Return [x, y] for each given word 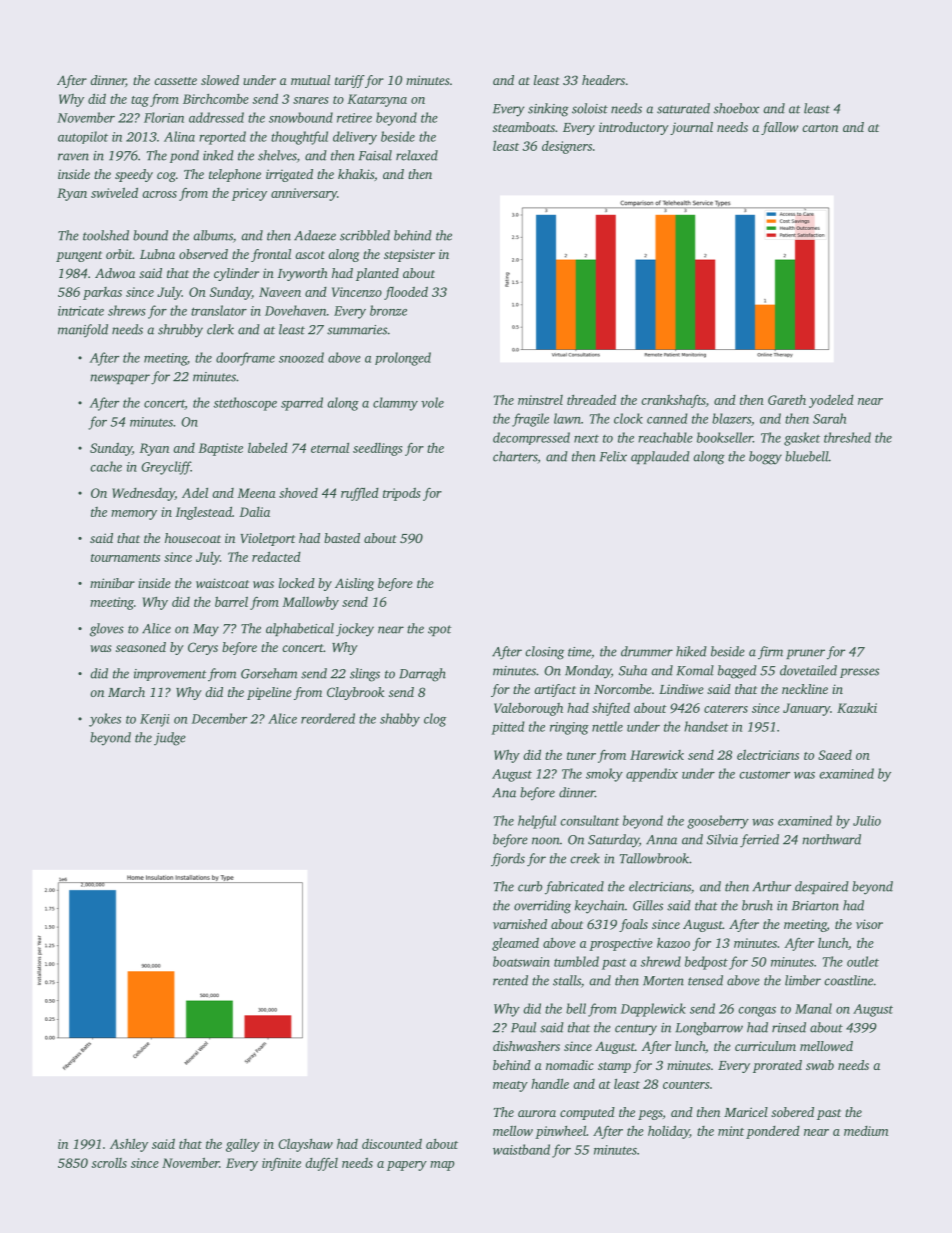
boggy [765, 458]
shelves [277, 155]
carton [820, 128]
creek [585, 858]
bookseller [725, 437]
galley [243, 1145]
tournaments [125, 558]
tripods [402, 494]
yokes [105, 720]
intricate [81, 311]
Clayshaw [305, 1145]
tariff [350, 81]
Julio [867, 820]
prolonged [403, 359]
